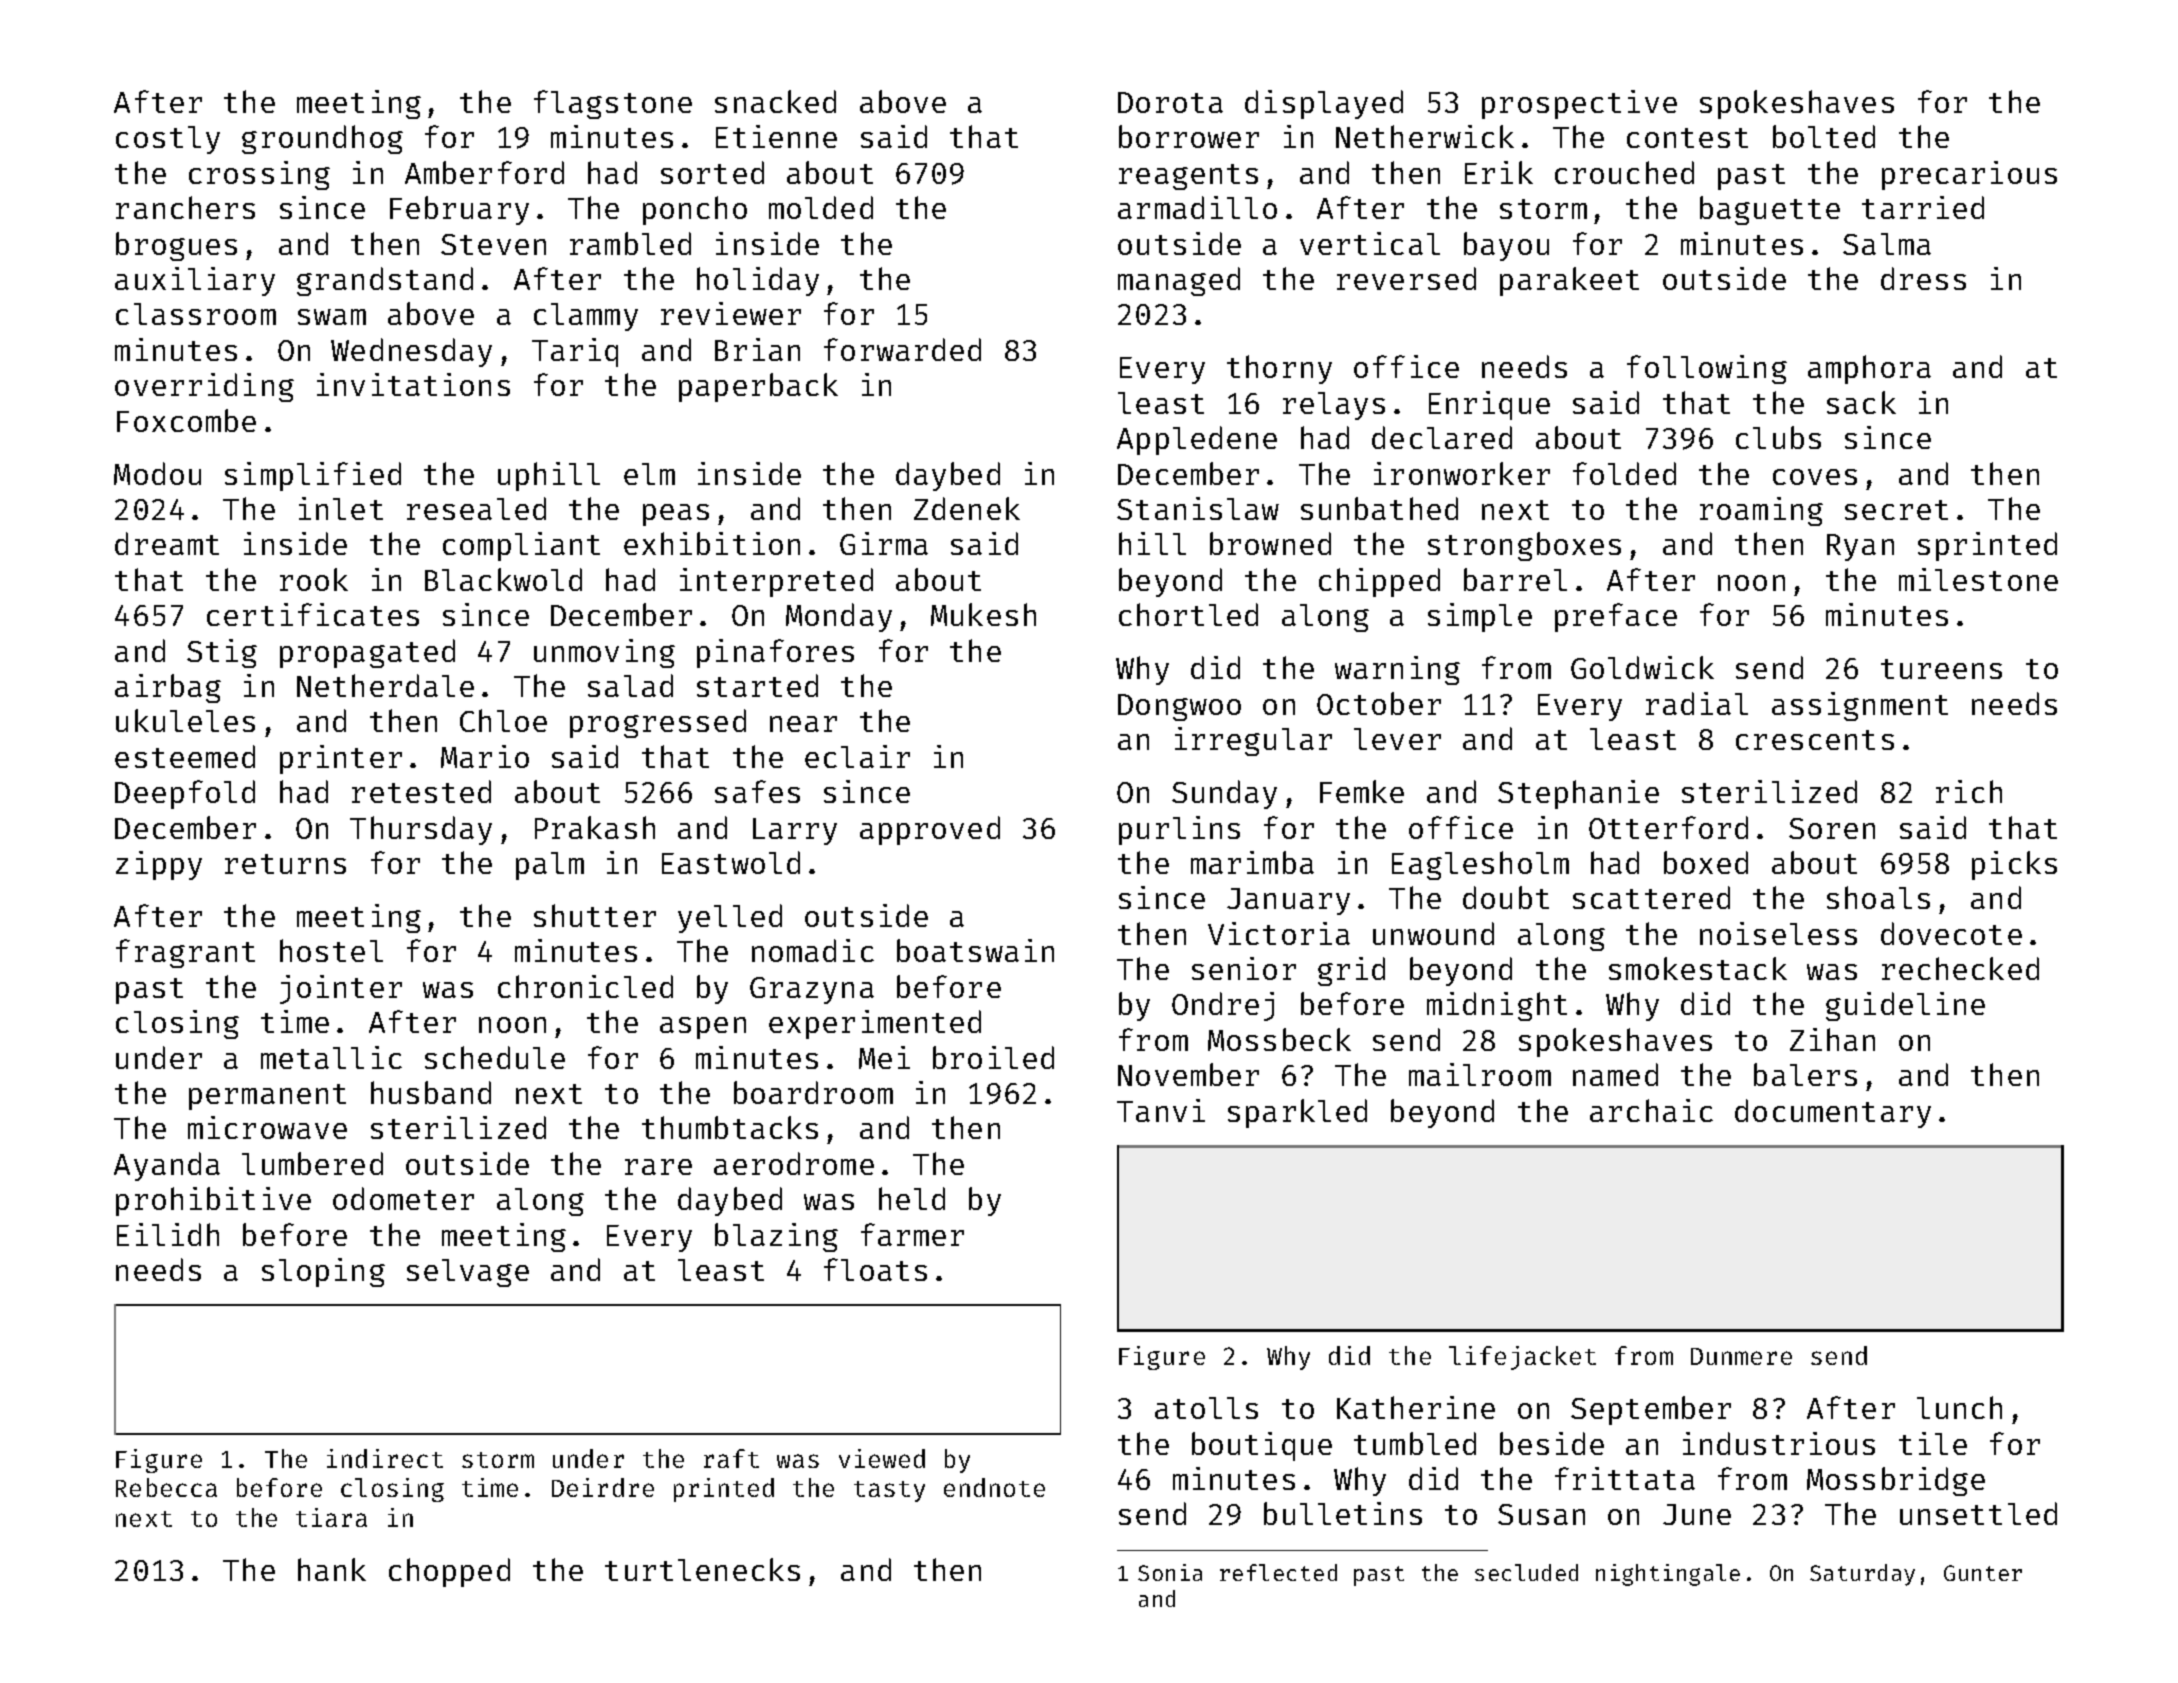  Describe the element at coordinates (983, 614) in the screenshot. I see `Mukesh` at that location.
